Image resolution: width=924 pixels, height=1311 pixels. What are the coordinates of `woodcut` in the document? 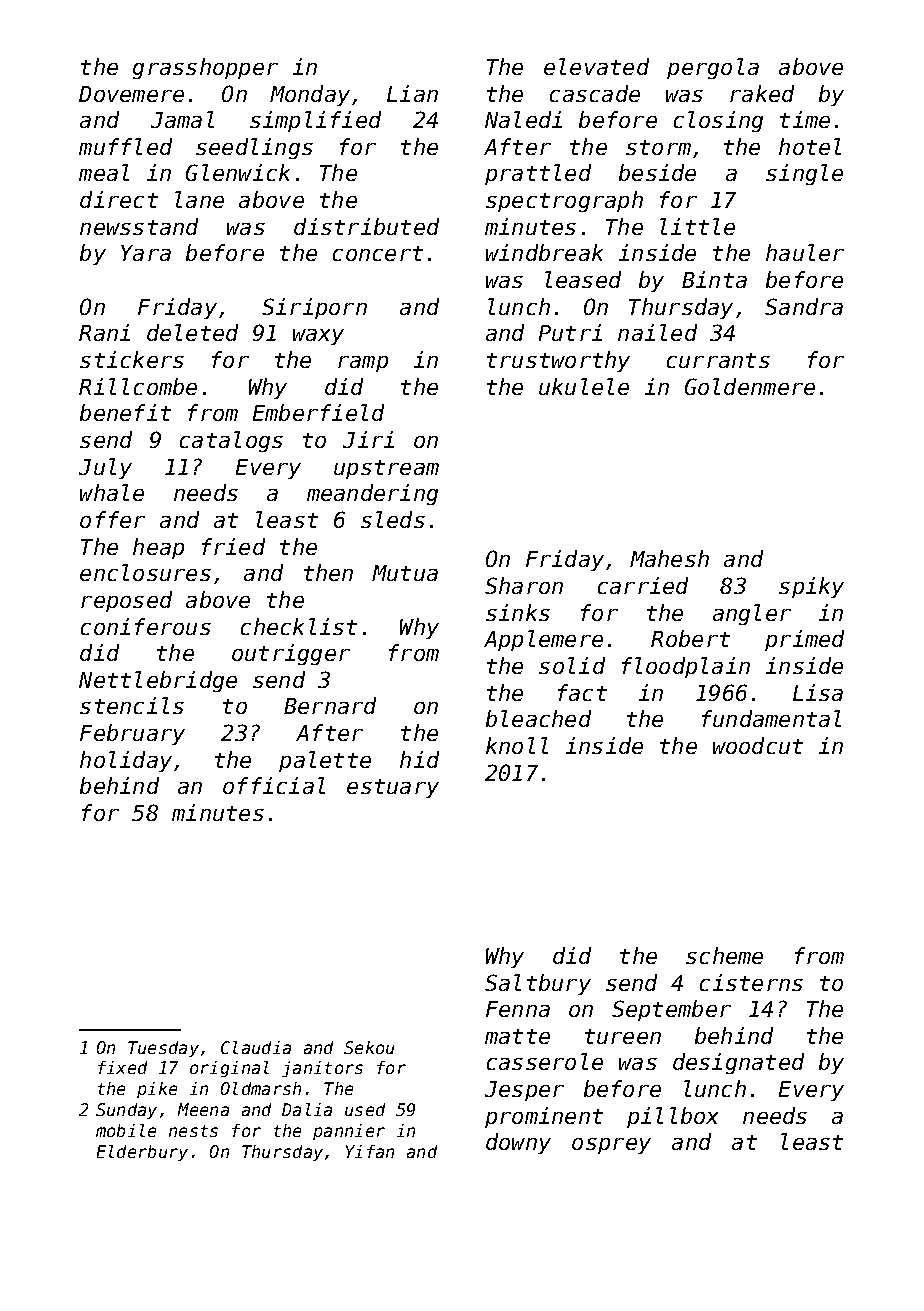 It's located at (758, 745).
